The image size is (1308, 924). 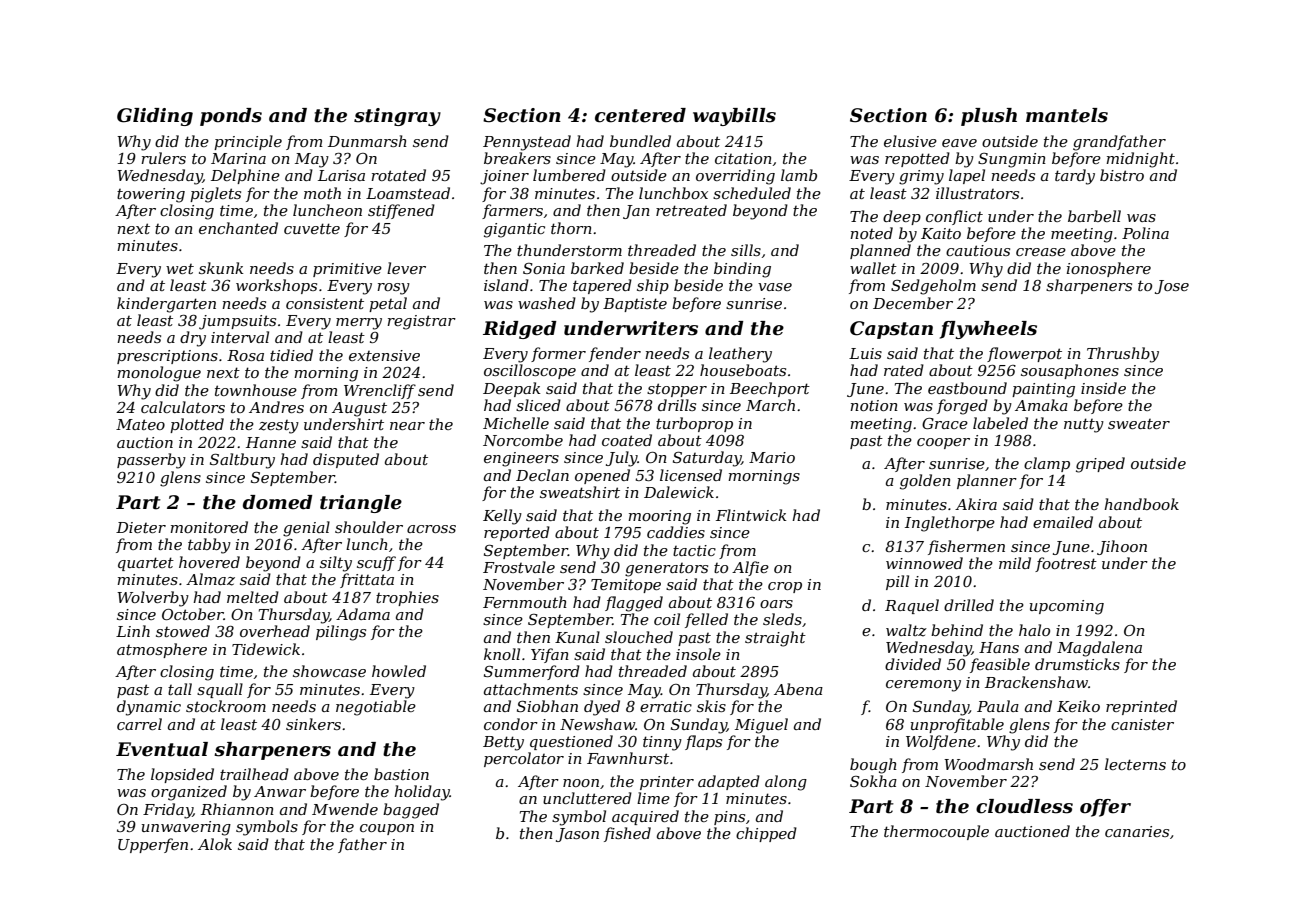 I want to click on thermocouple, so click(x=936, y=832).
